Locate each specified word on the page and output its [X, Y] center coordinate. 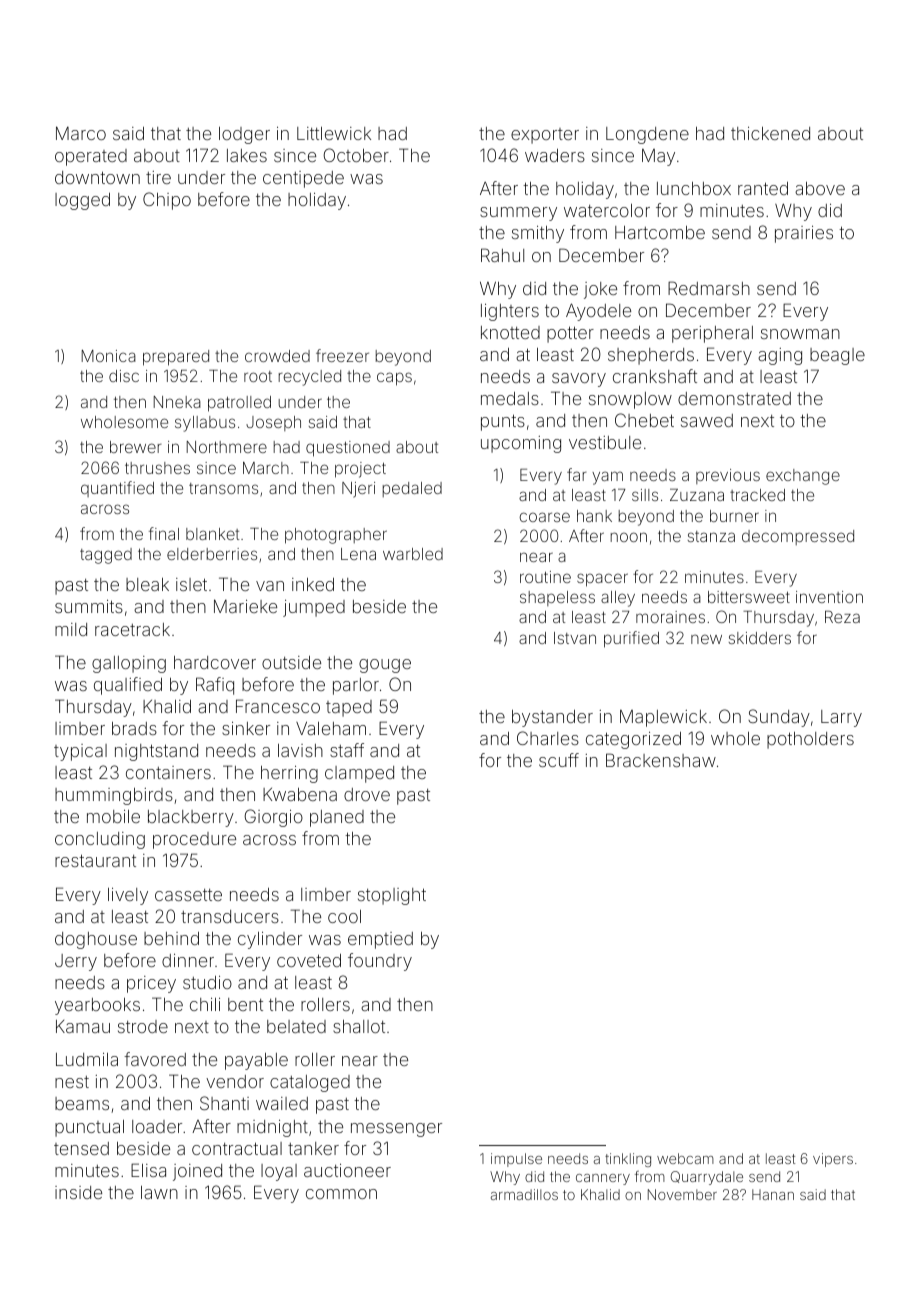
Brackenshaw [661, 760]
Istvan [575, 638]
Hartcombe [660, 232]
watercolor [607, 210]
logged [82, 201]
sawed [707, 420]
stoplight [392, 896]
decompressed [798, 537]
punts [503, 422]
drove [367, 794]
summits [89, 606]
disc [124, 376]
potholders [810, 740]
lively [128, 896]
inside [78, 1192]
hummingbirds [114, 796]
